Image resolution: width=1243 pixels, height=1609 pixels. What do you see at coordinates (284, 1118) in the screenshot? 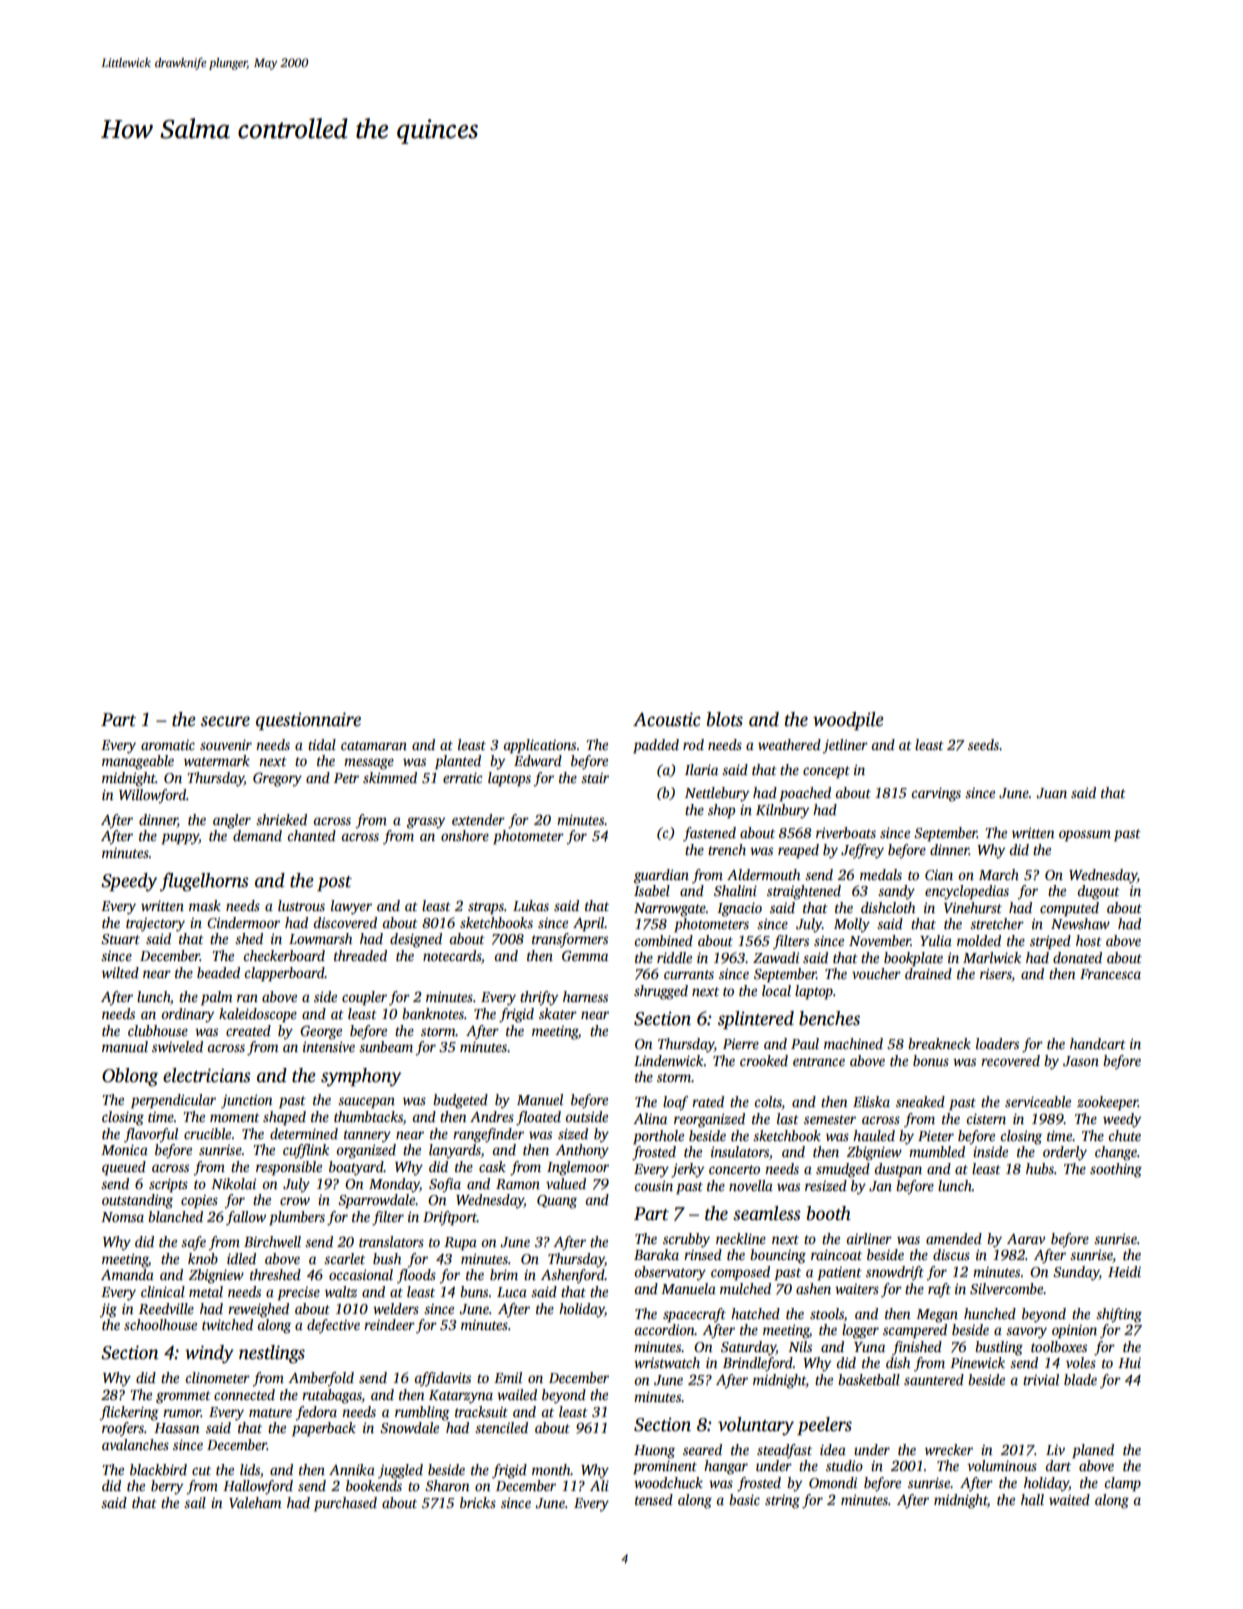
I see `shaped` at bounding box center [284, 1118].
